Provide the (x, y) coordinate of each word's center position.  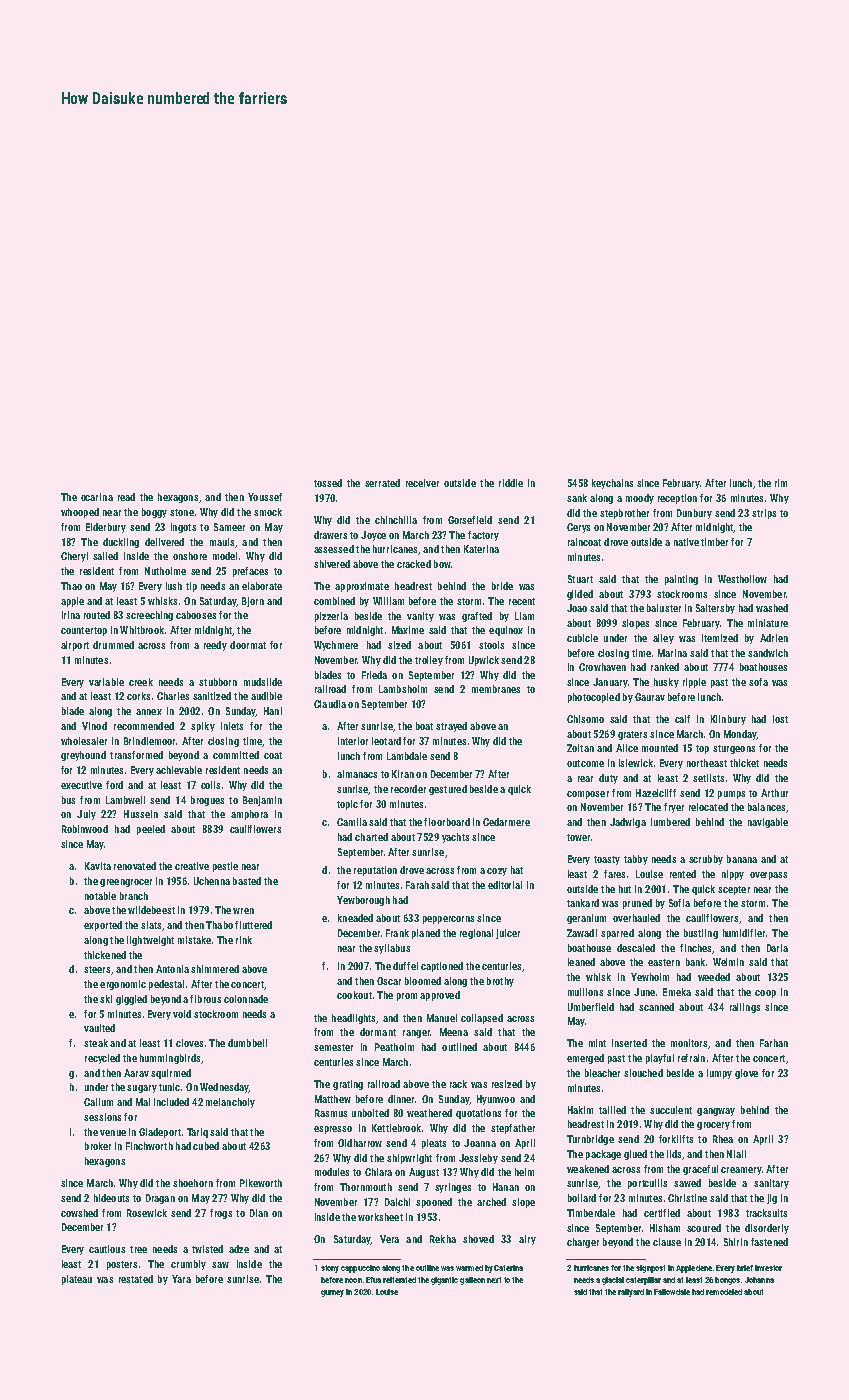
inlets (232, 726)
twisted (207, 1249)
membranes (496, 689)
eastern (664, 962)
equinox (506, 631)
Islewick (636, 763)
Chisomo (585, 719)
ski (106, 999)
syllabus (392, 949)
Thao (71, 586)
